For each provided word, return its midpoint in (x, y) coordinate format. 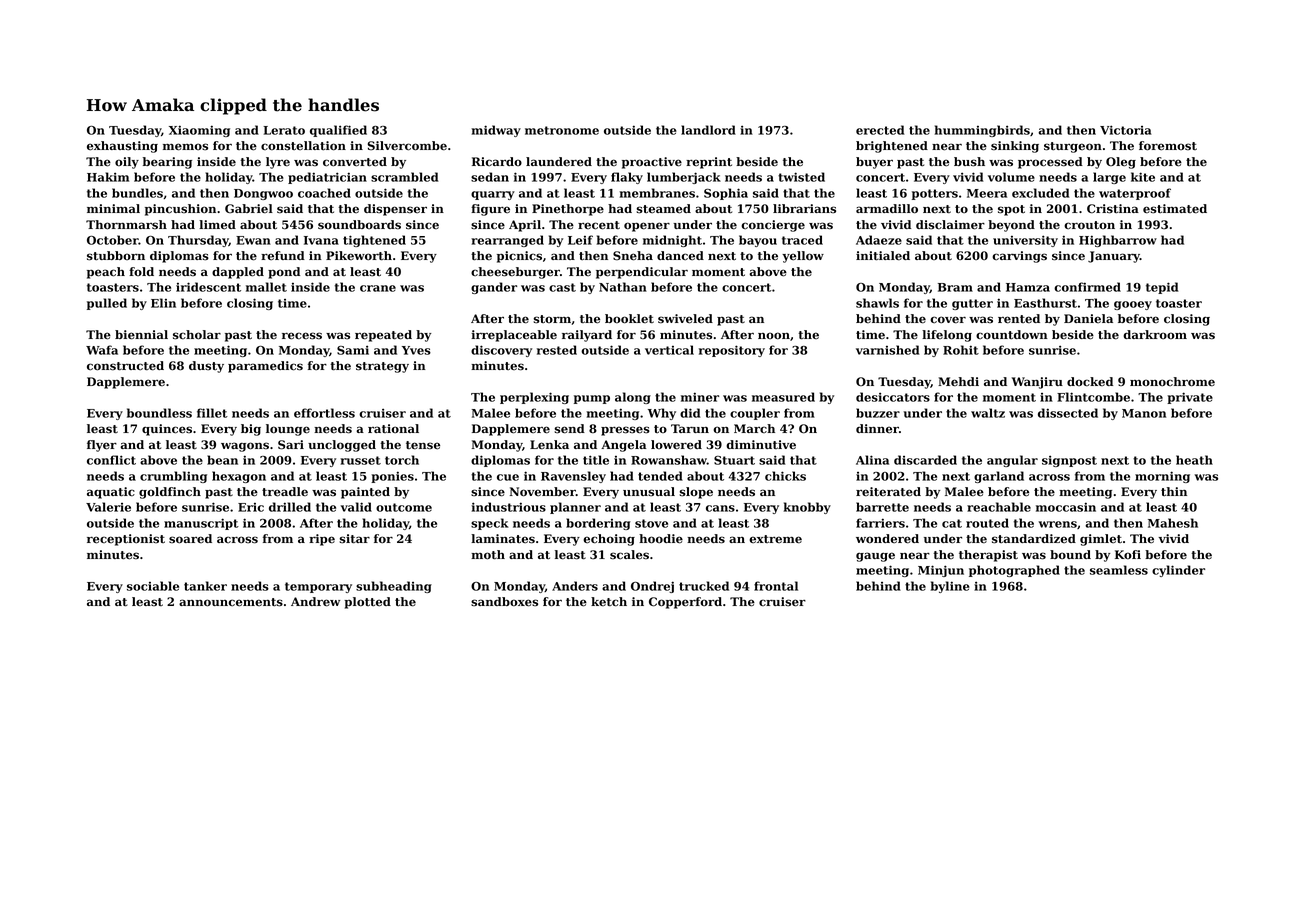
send (569, 429)
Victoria (1126, 130)
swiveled (685, 319)
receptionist (126, 540)
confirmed (1087, 287)
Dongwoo (263, 194)
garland (999, 477)
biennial (141, 335)
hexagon (239, 477)
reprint (709, 163)
